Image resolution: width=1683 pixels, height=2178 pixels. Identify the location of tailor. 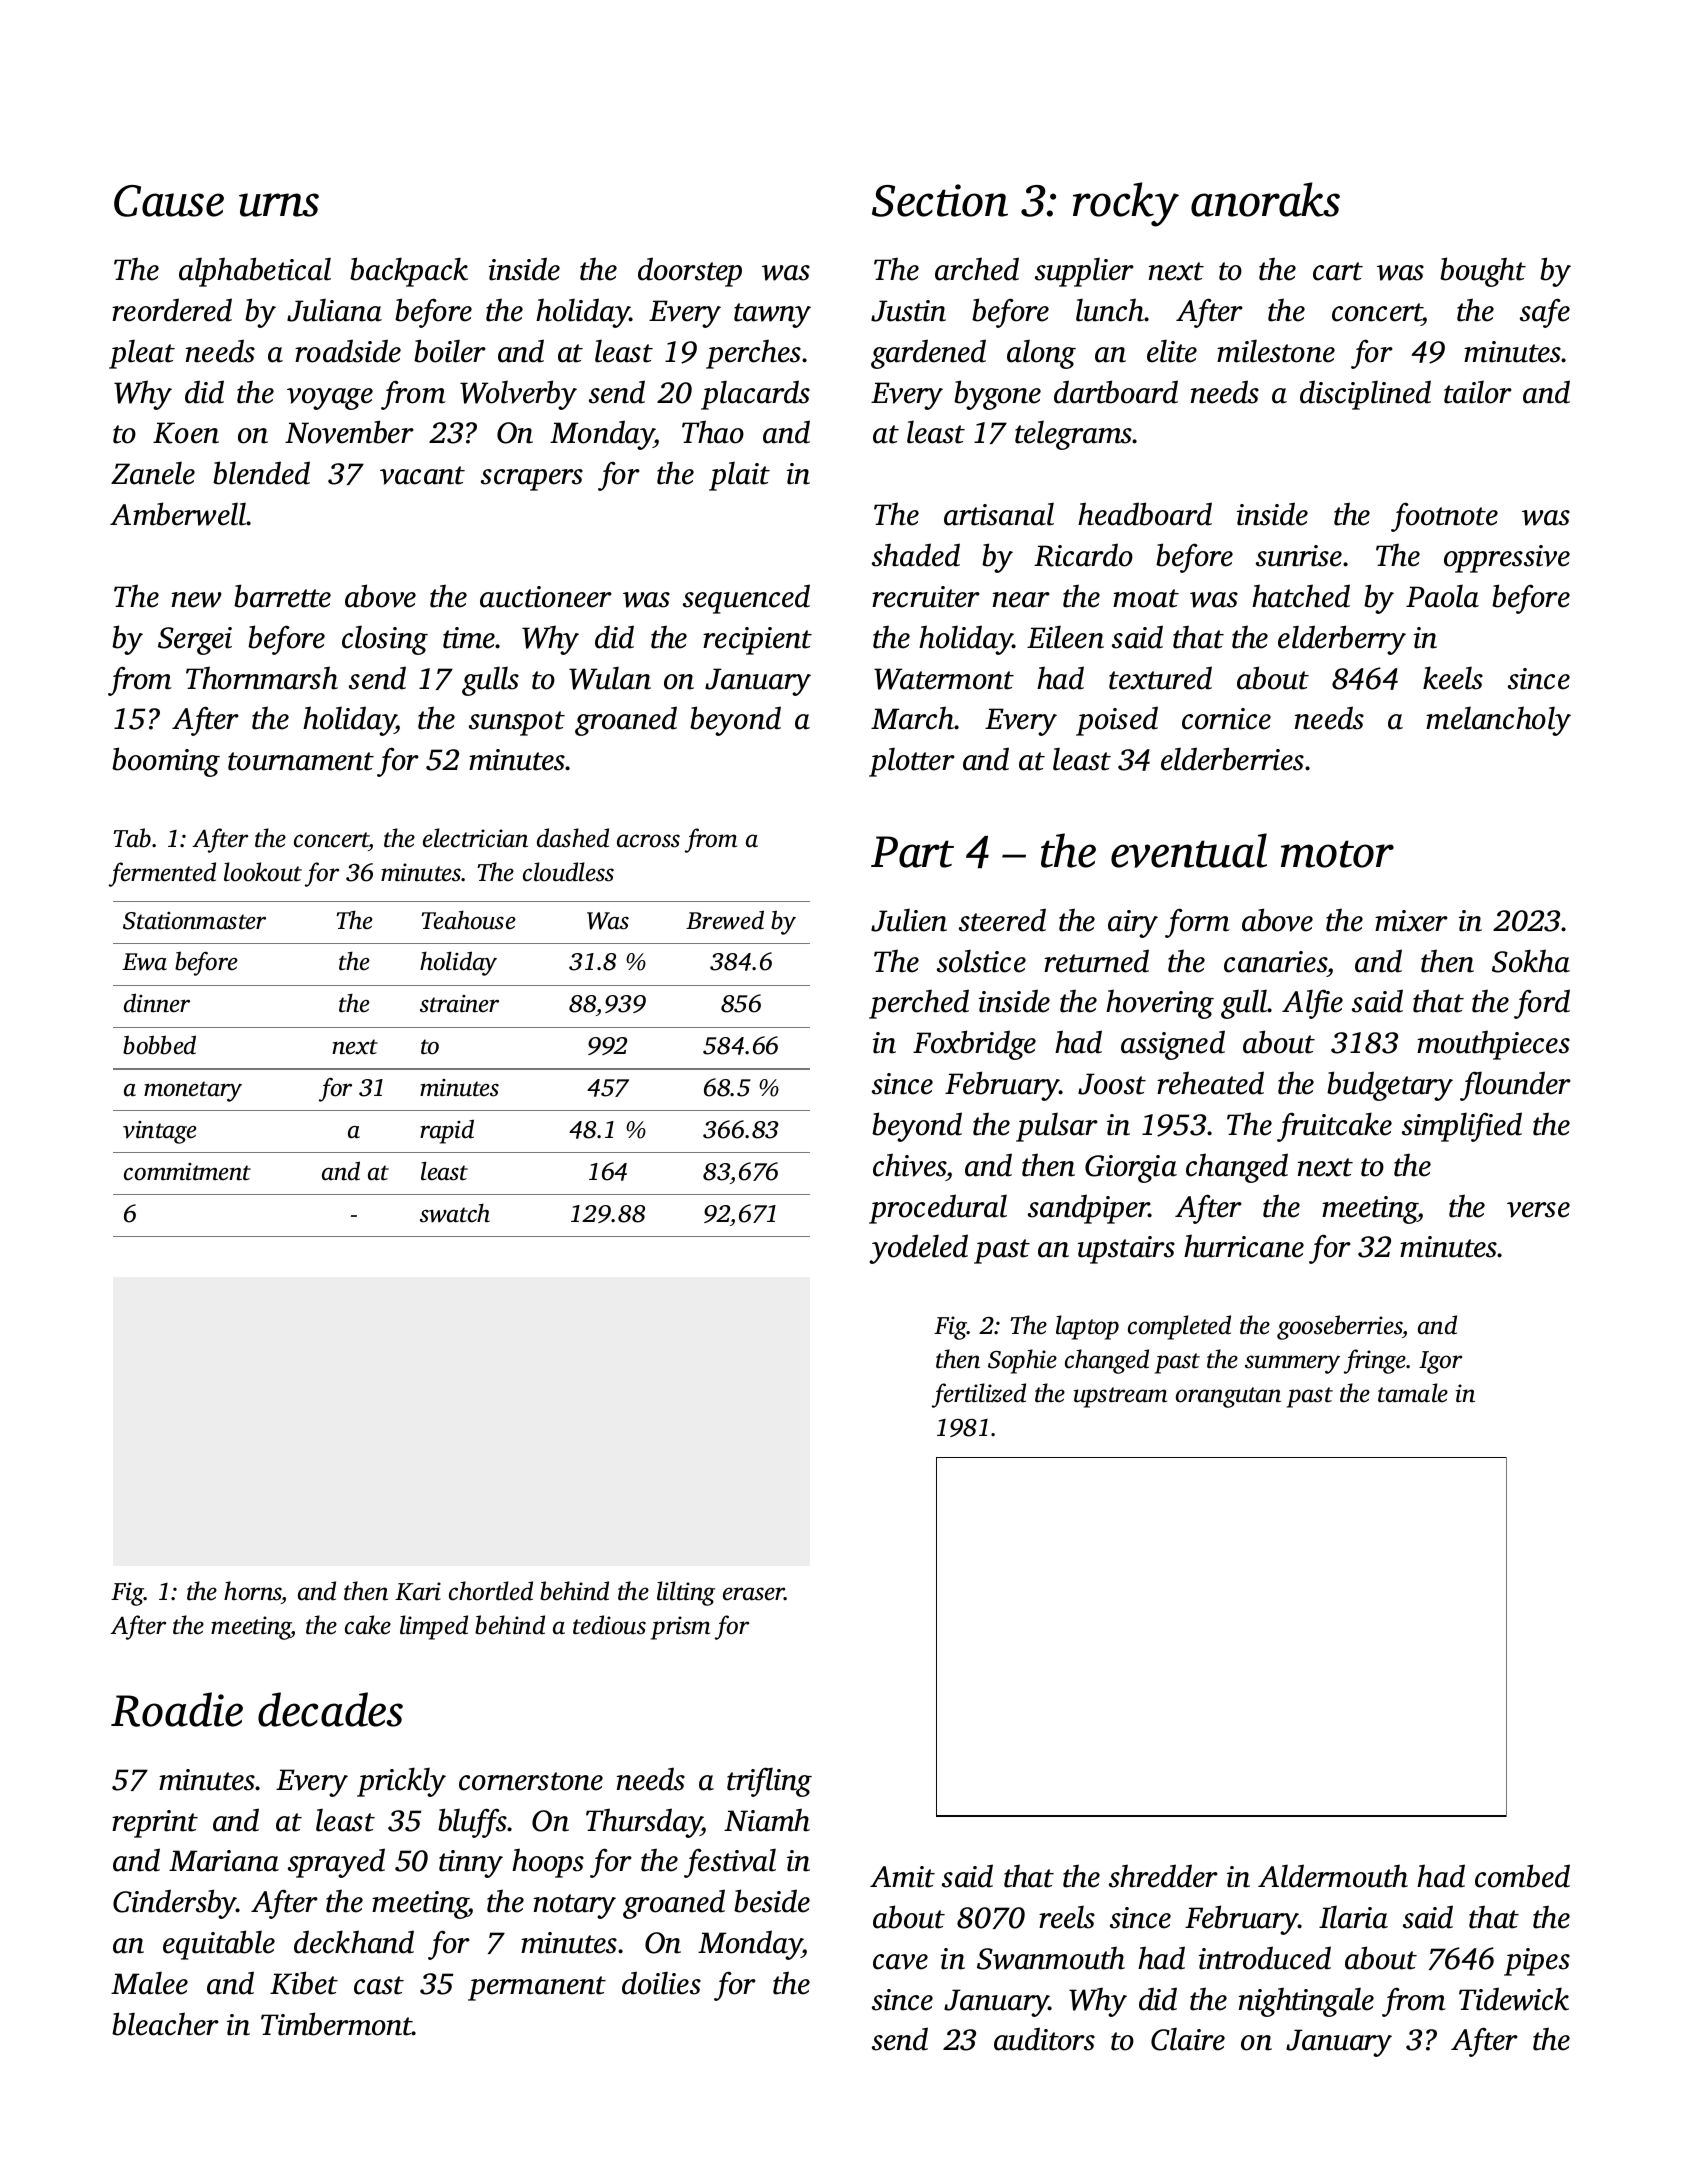
(1478, 392).
